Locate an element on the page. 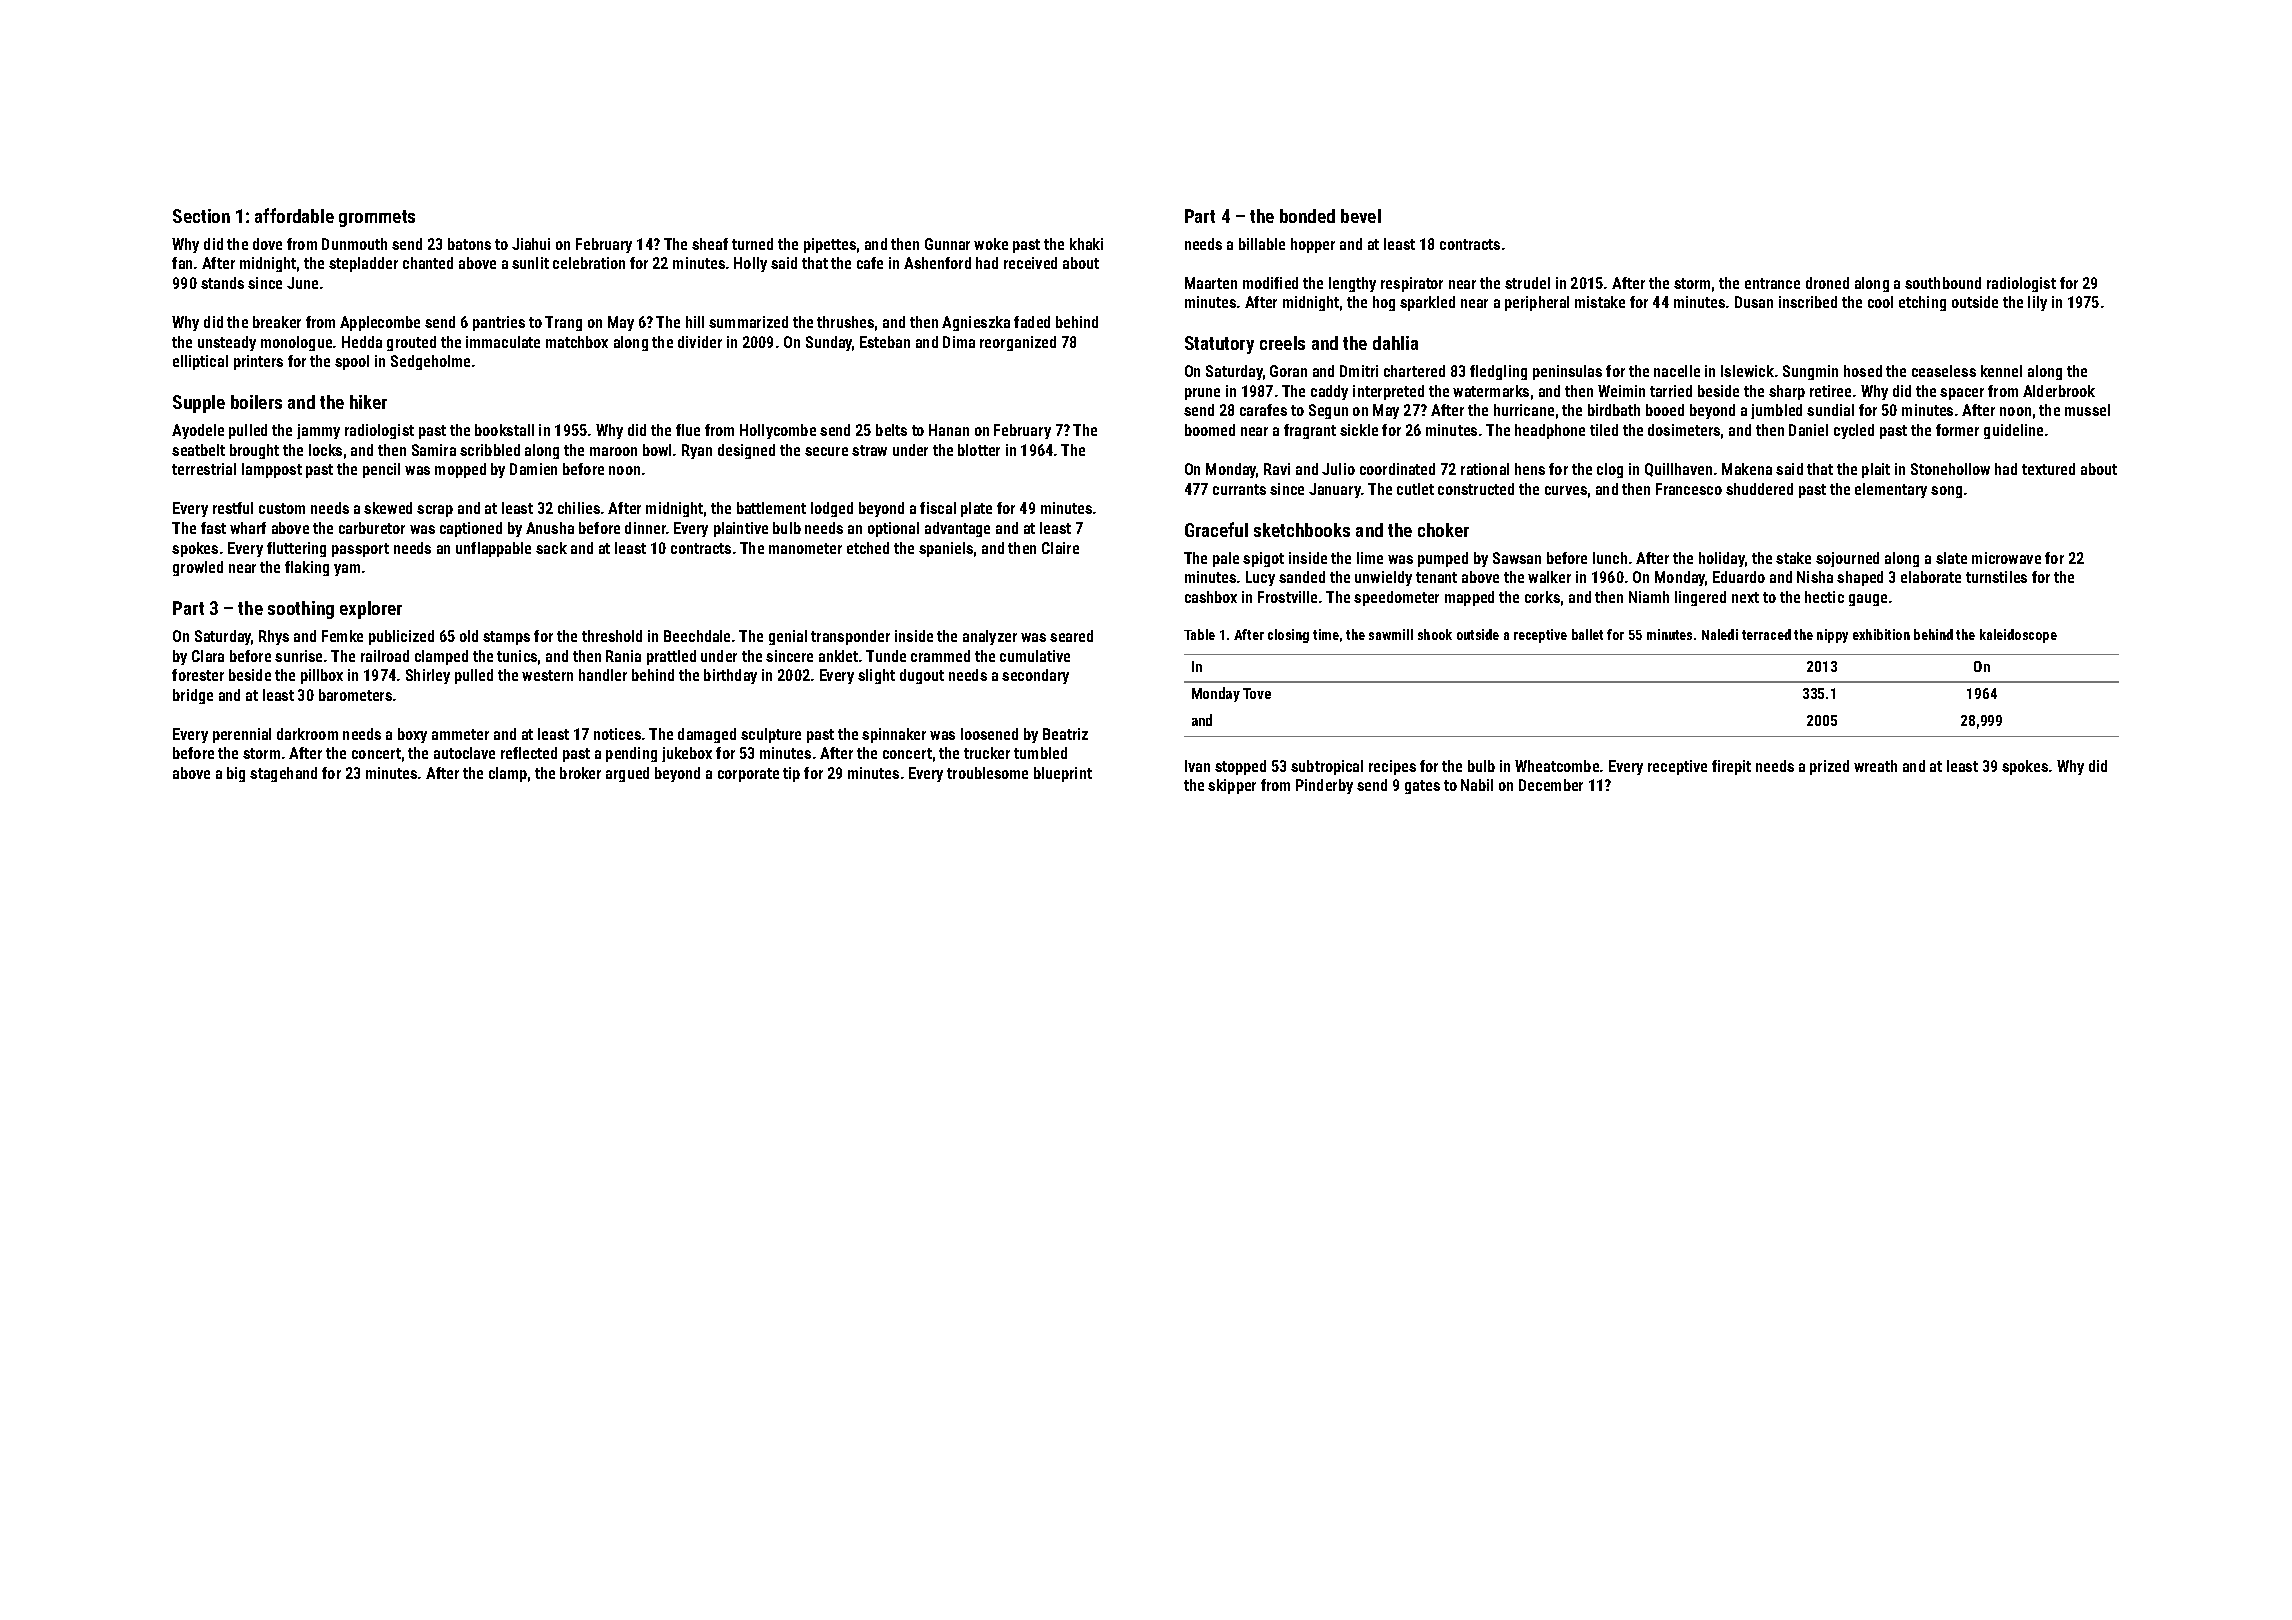 This page has height=1620, width=2292. Dunmouth is located at coordinates (354, 244).
